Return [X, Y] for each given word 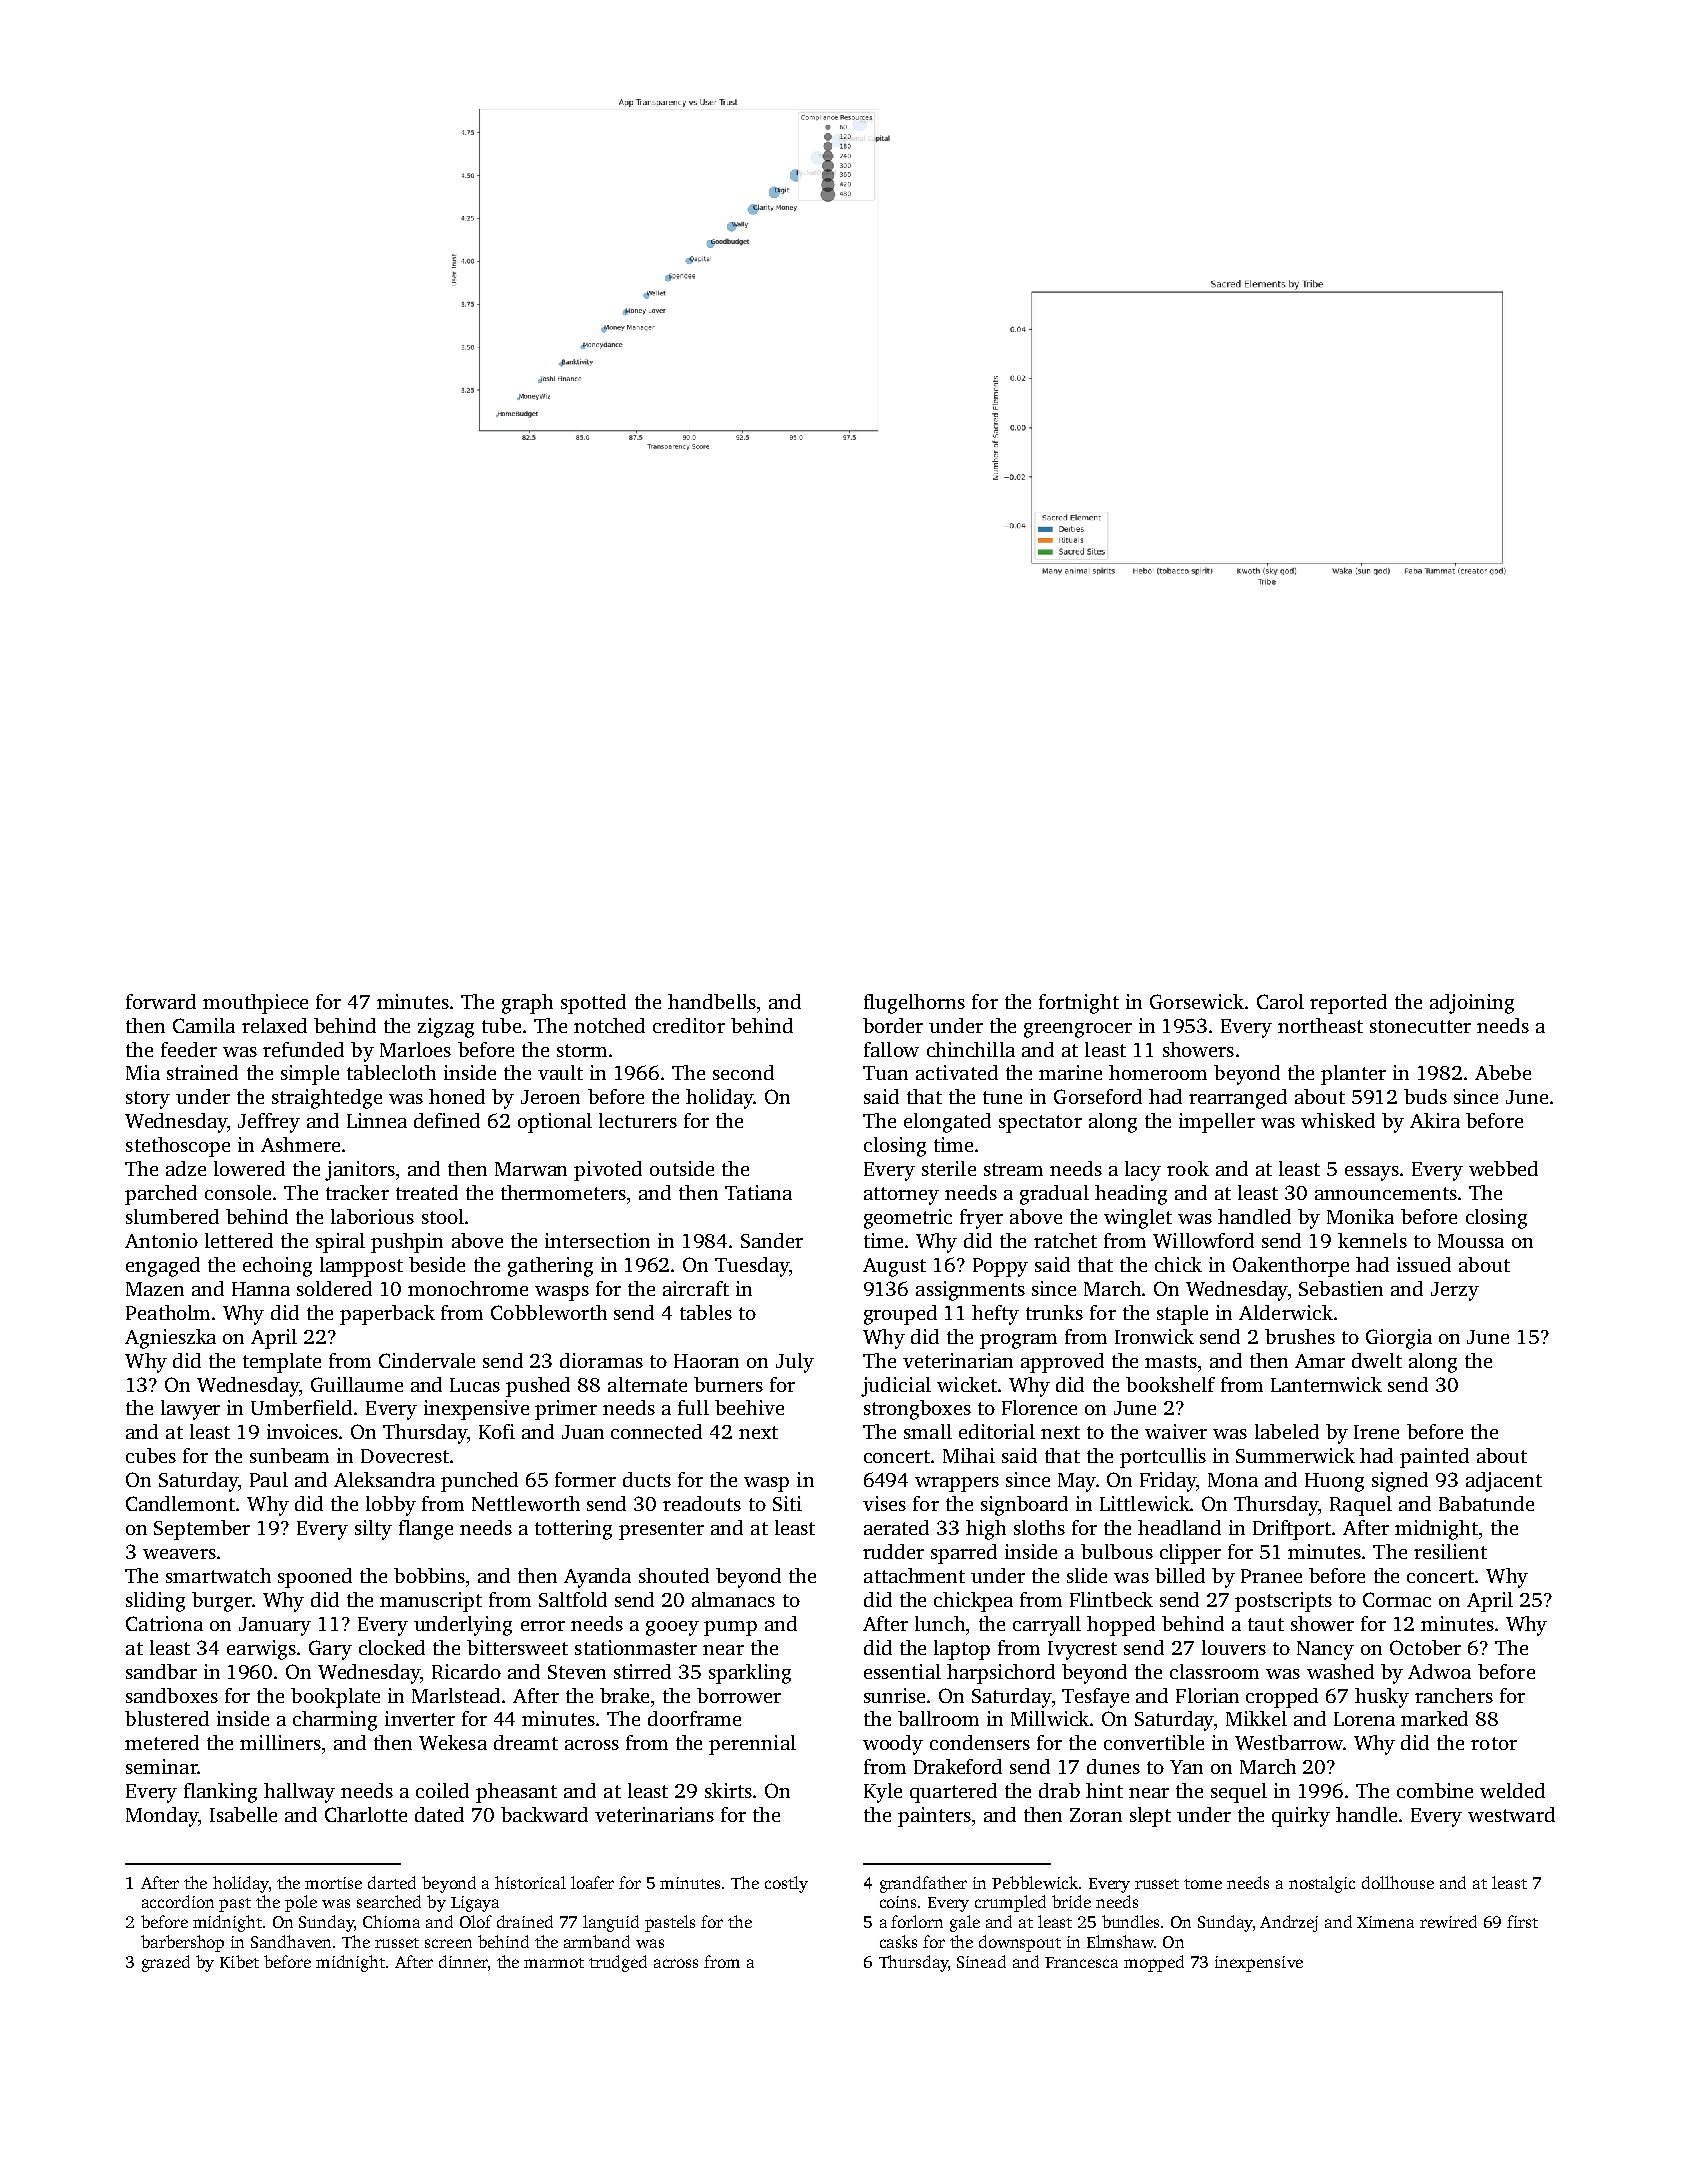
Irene [1376, 1432]
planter [1353, 1075]
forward [161, 1001]
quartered [953, 1793]
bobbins [429, 1575]
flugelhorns [914, 1004]
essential [902, 1671]
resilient [1450, 1551]
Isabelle [243, 1814]
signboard [1024, 1506]
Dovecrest [405, 1456]
